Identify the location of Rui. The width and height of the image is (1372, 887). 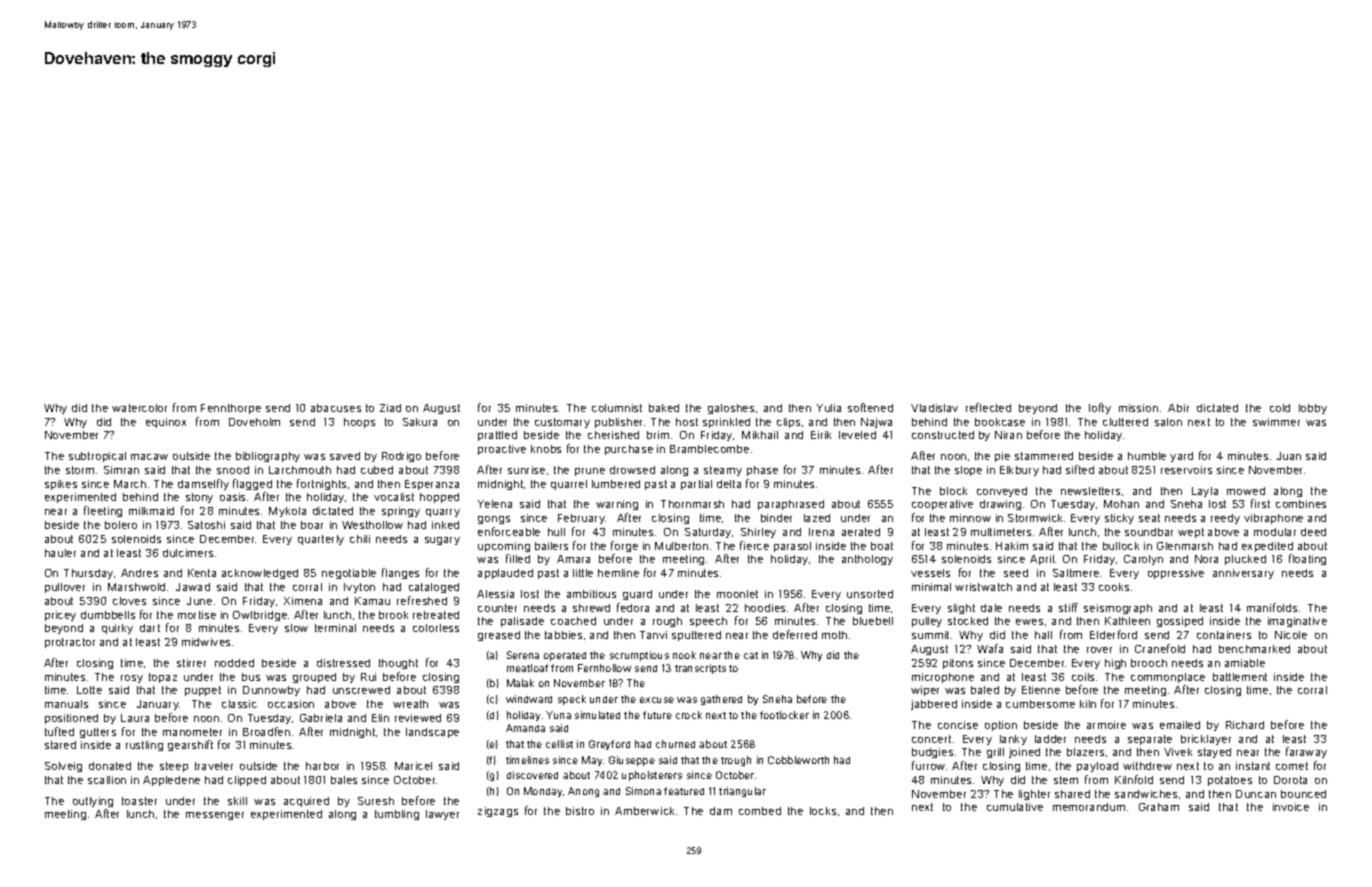
(368, 677).
